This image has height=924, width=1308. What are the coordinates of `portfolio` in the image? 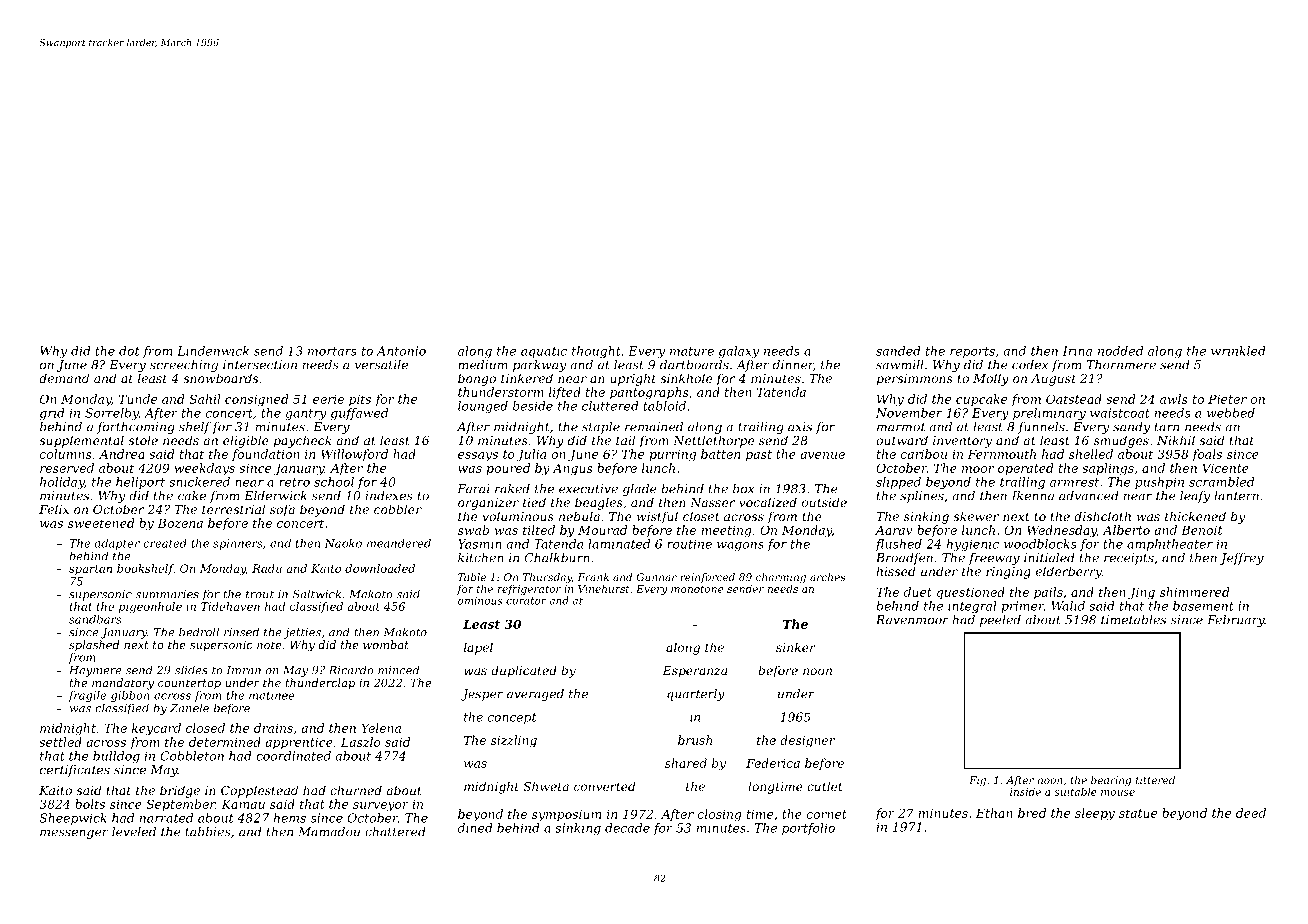 It's located at (808, 829).
